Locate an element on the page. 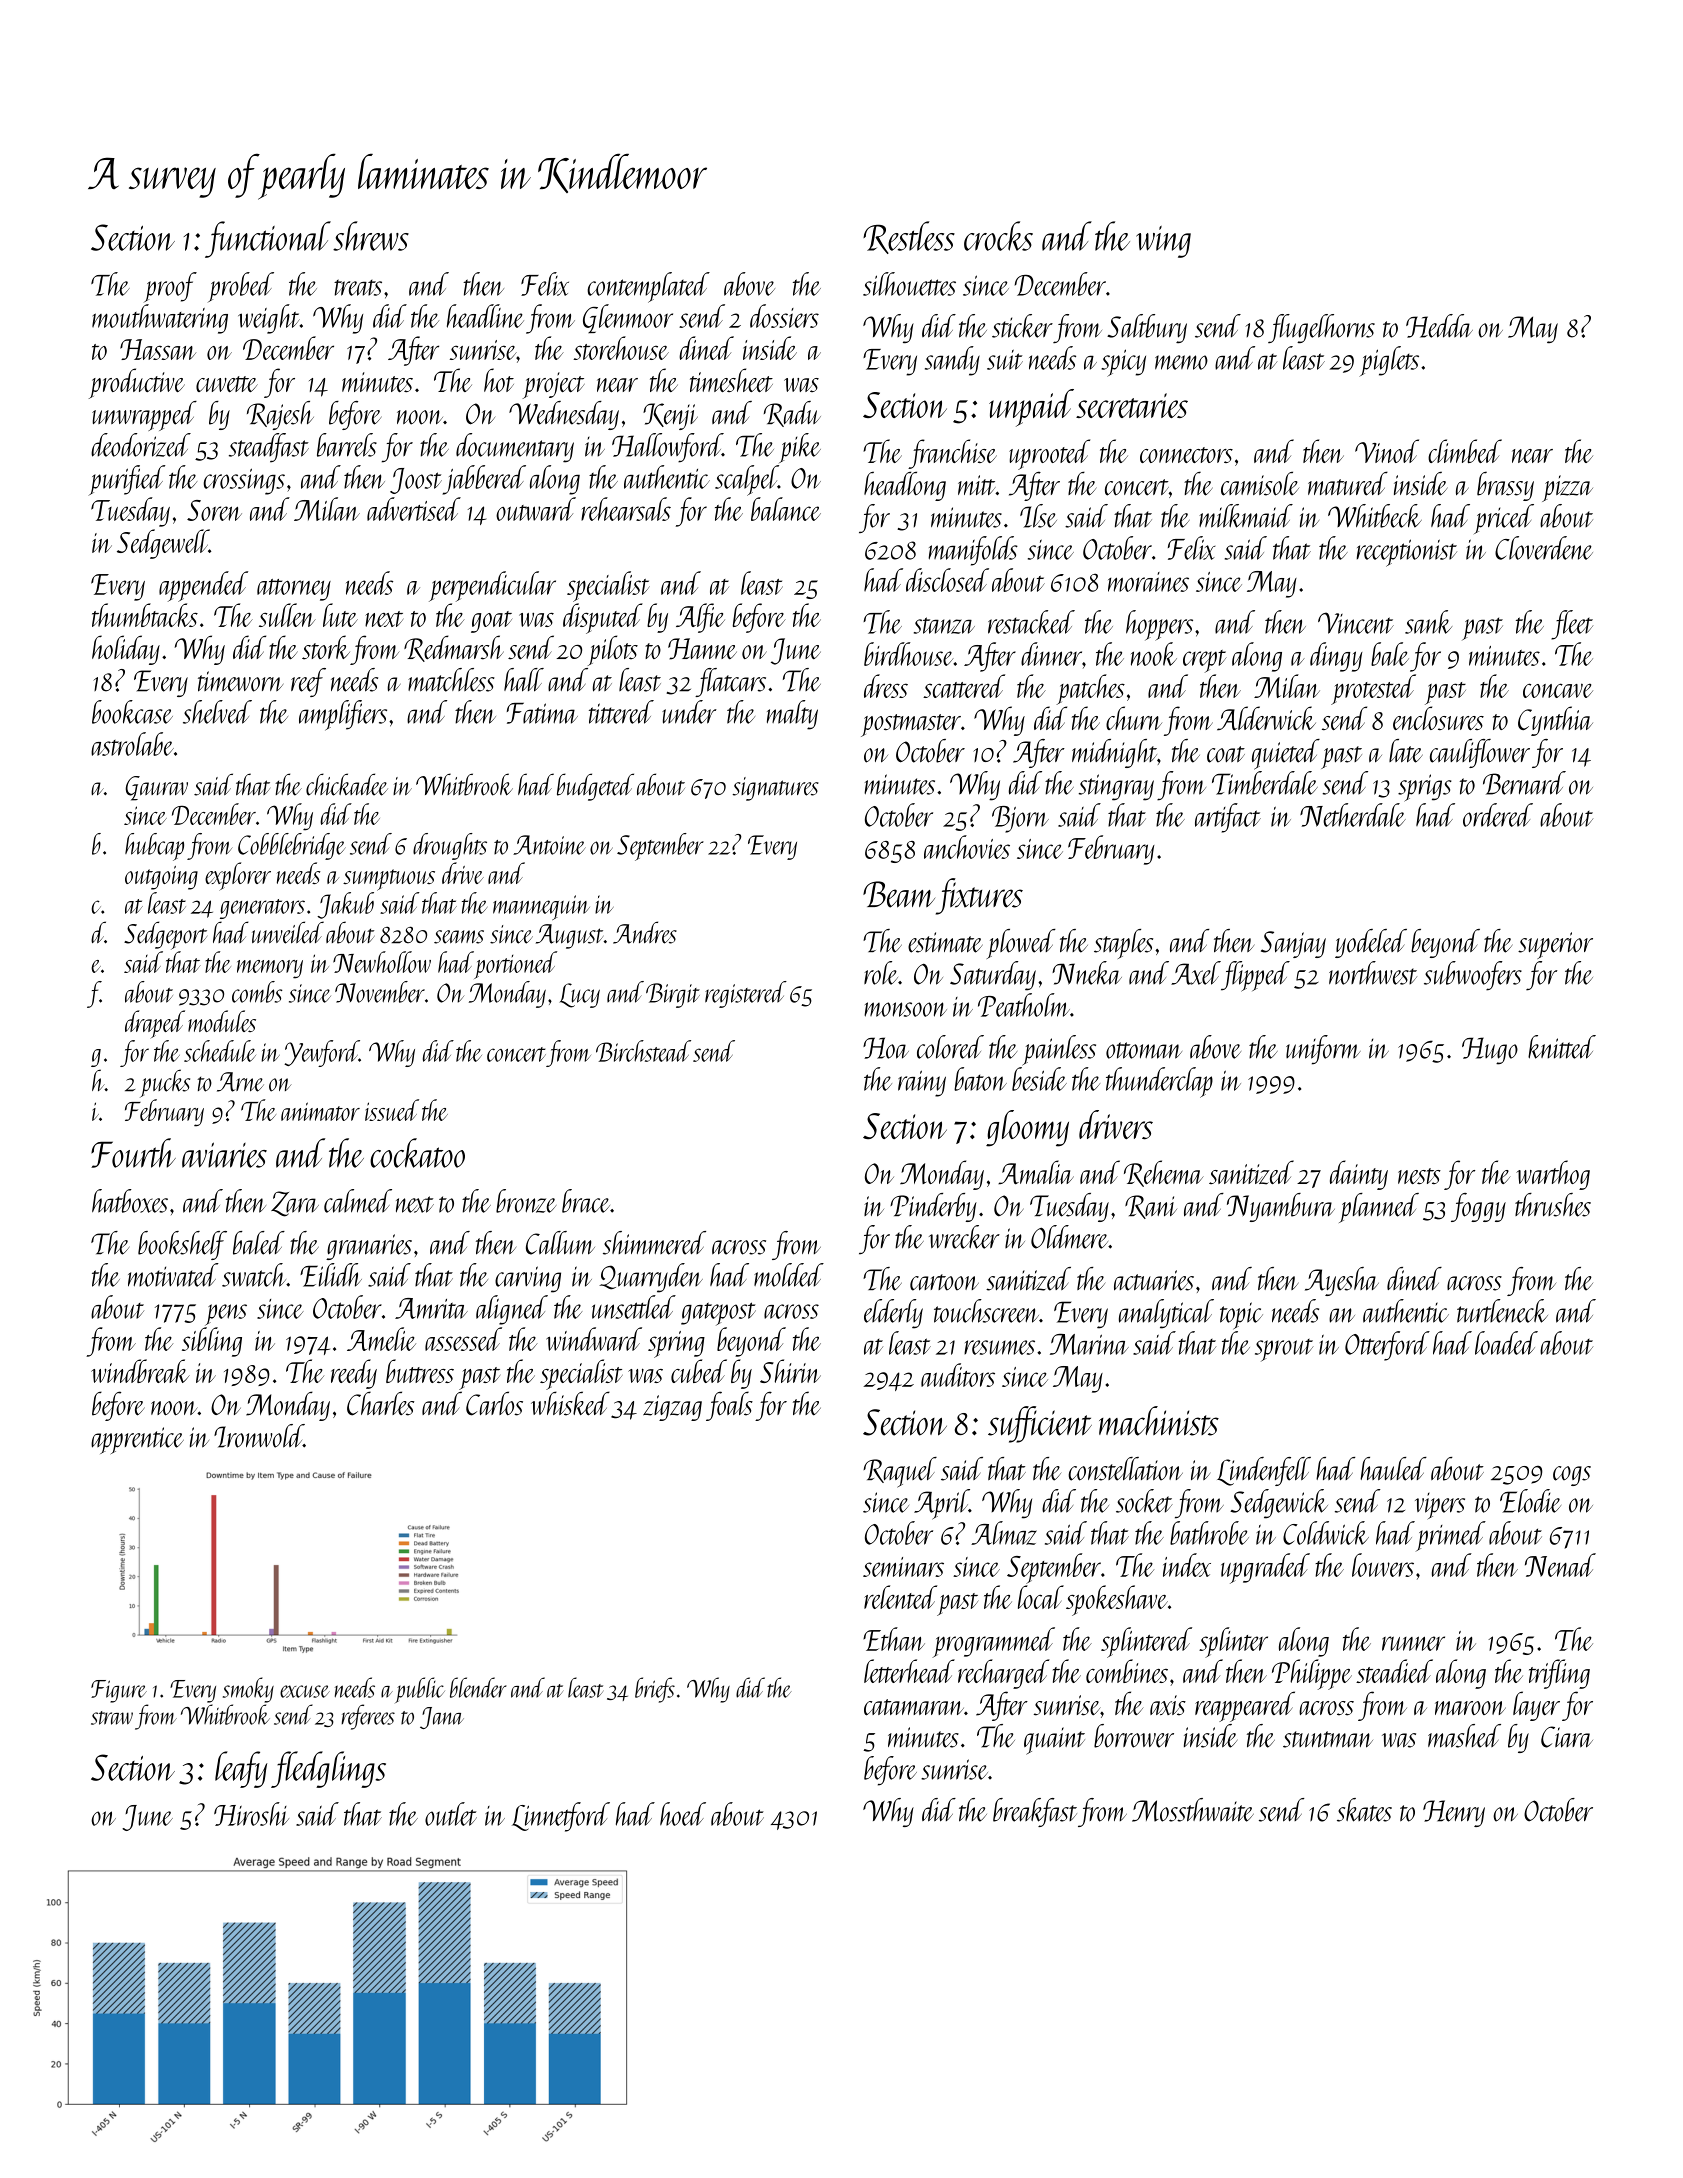  Yewford is located at coordinates (321, 1053).
